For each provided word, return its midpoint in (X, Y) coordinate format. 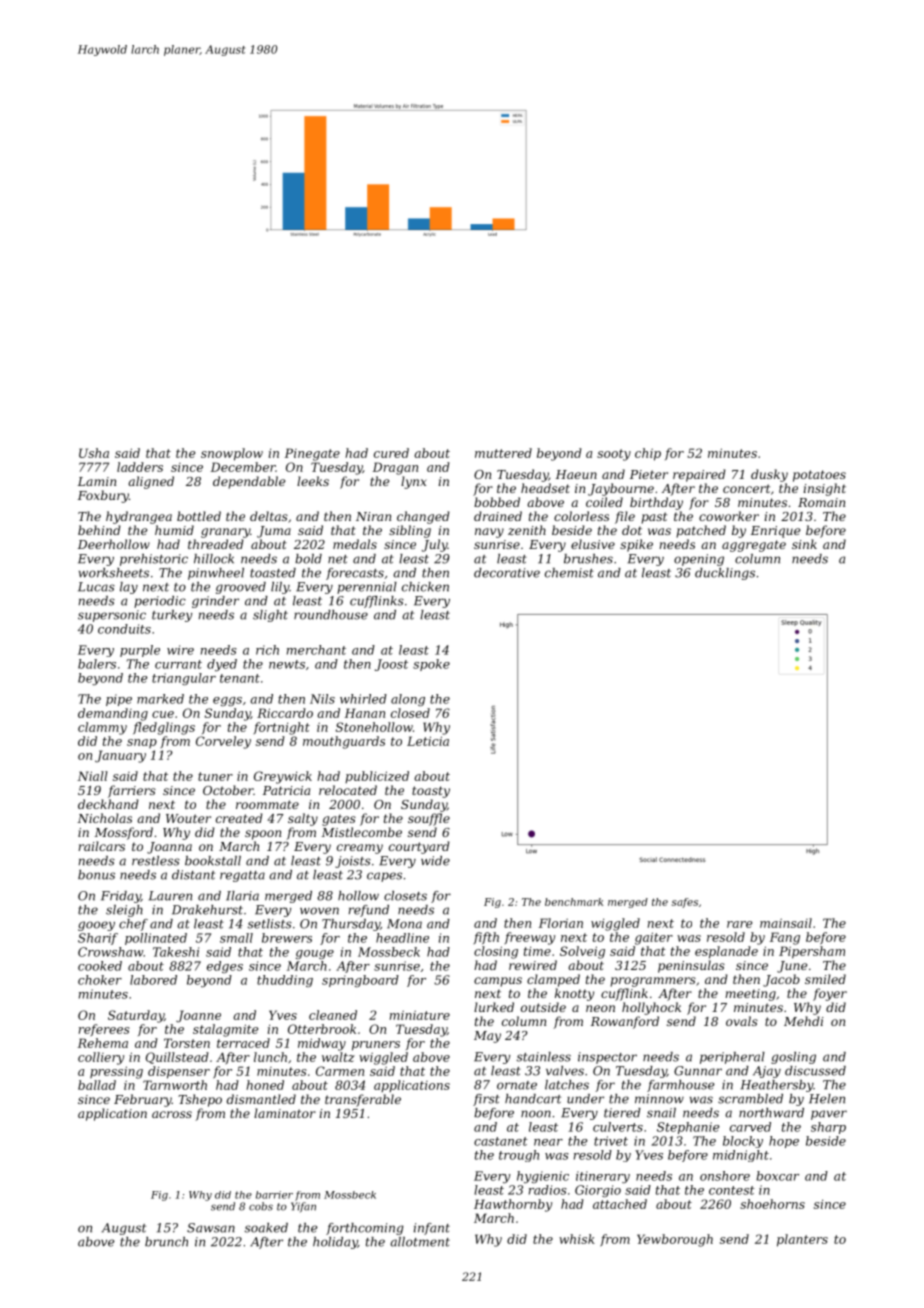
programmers (653, 982)
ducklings (725, 574)
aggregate (754, 546)
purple (140, 651)
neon (600, 1008)
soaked (266, 1228)
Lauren (170, 896)
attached (620, 1204)
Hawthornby (513, 1205)
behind (99, 530)
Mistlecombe (362, 832)
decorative (507, 573)
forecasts (355, 574)
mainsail (786, 923)
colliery (101, 1058)
